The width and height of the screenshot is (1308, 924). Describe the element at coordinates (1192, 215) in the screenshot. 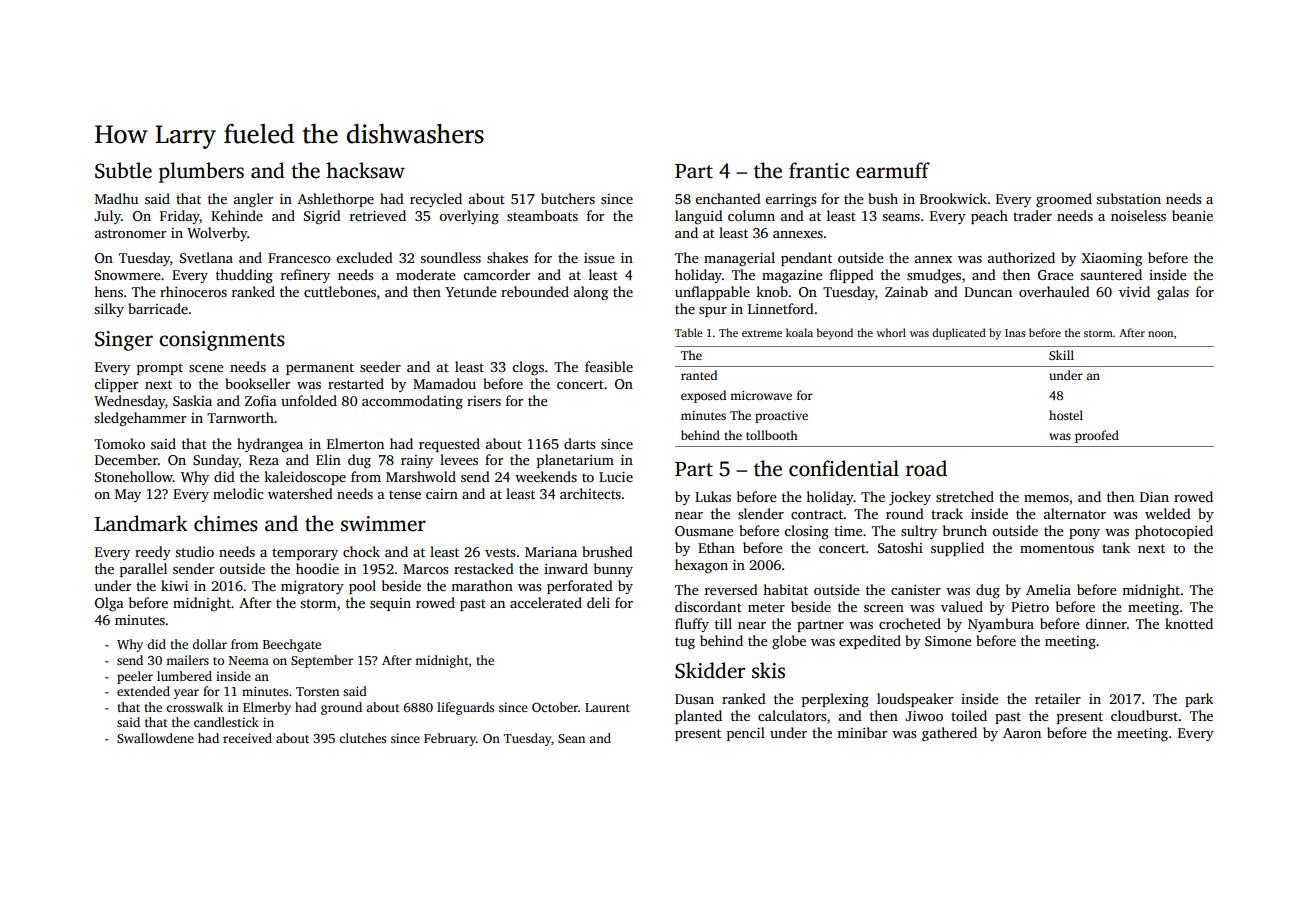

I see `beanie` at that location.
